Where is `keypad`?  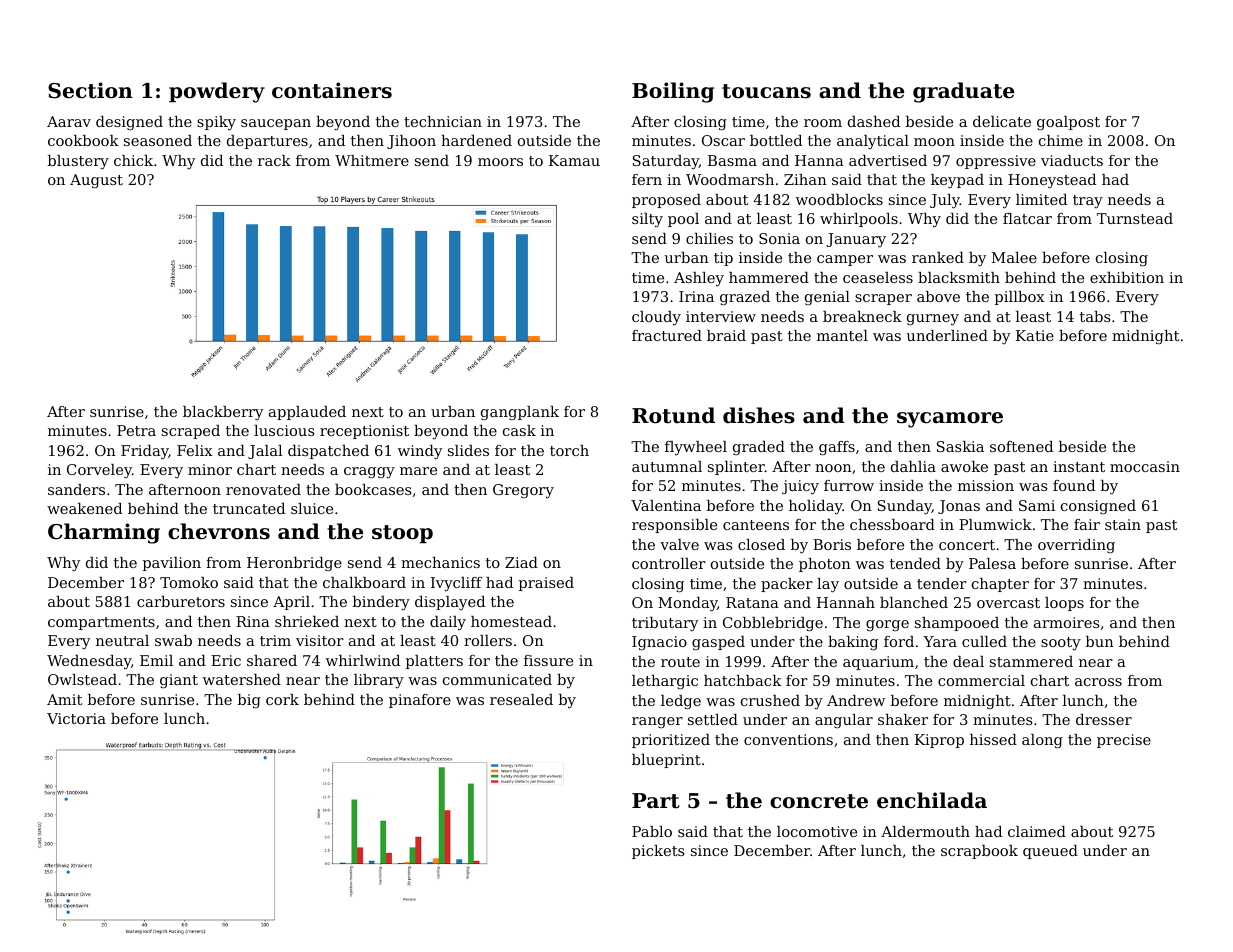
keypad is located at coordinates (957, 181).
